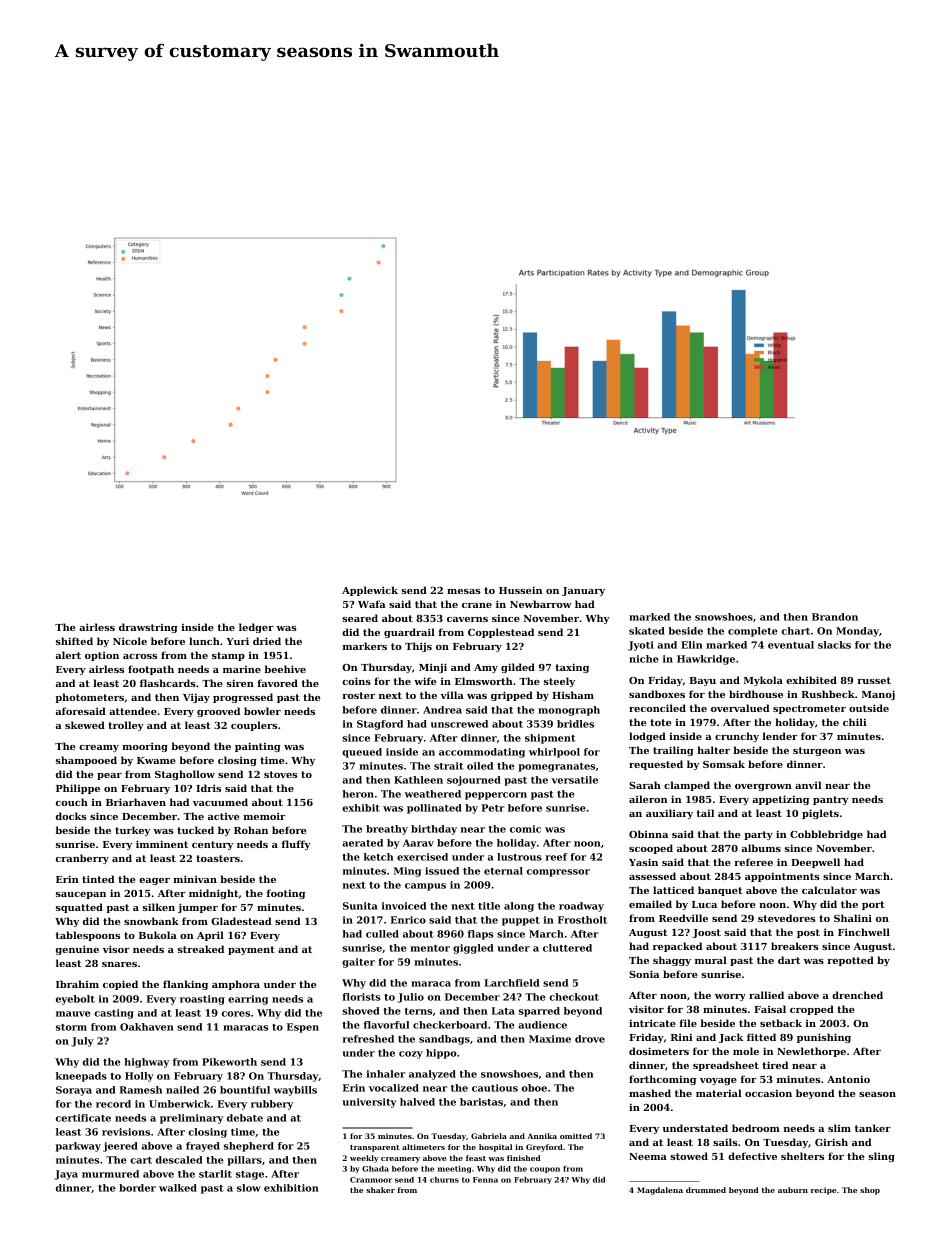 The width and height of the screenshot is (952, 1233). Describe the element at coordinates (360, 906) in the screenshot. I see `Sunita` at that location.
